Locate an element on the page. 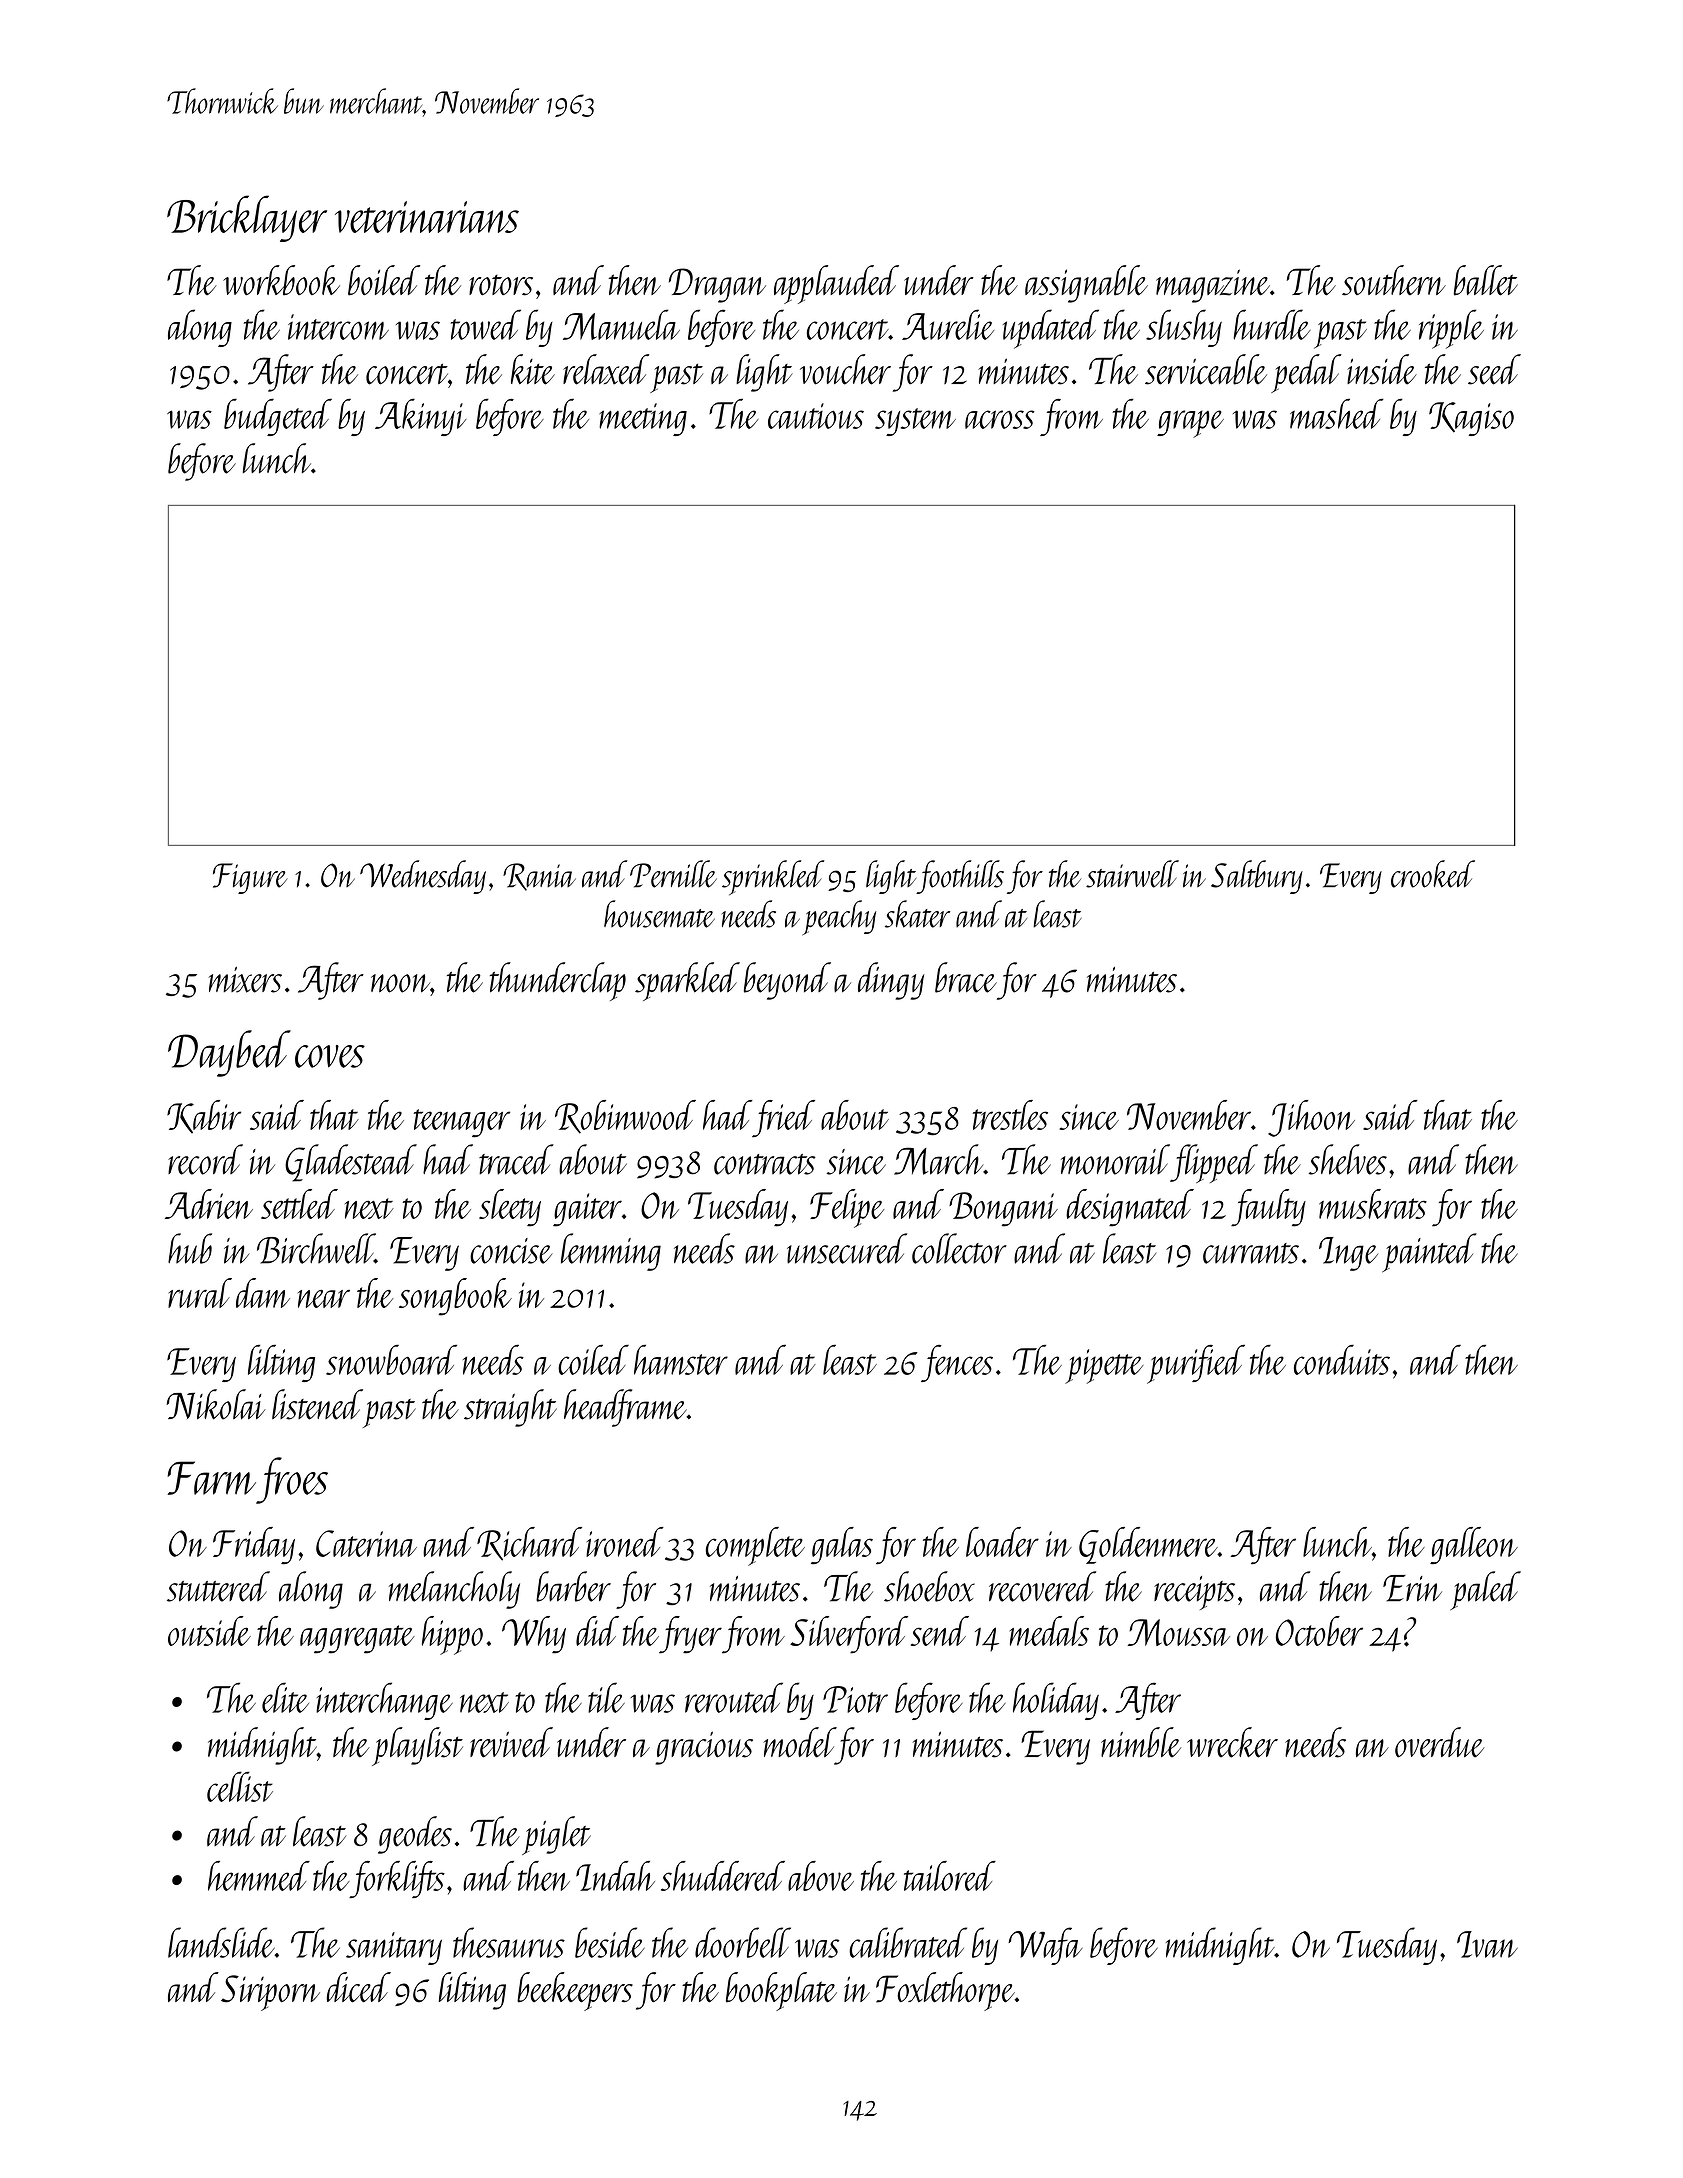 Image resolution: width=1683 pixels, height=2178 pixels. seed is located at coordinates (1494, 369).
